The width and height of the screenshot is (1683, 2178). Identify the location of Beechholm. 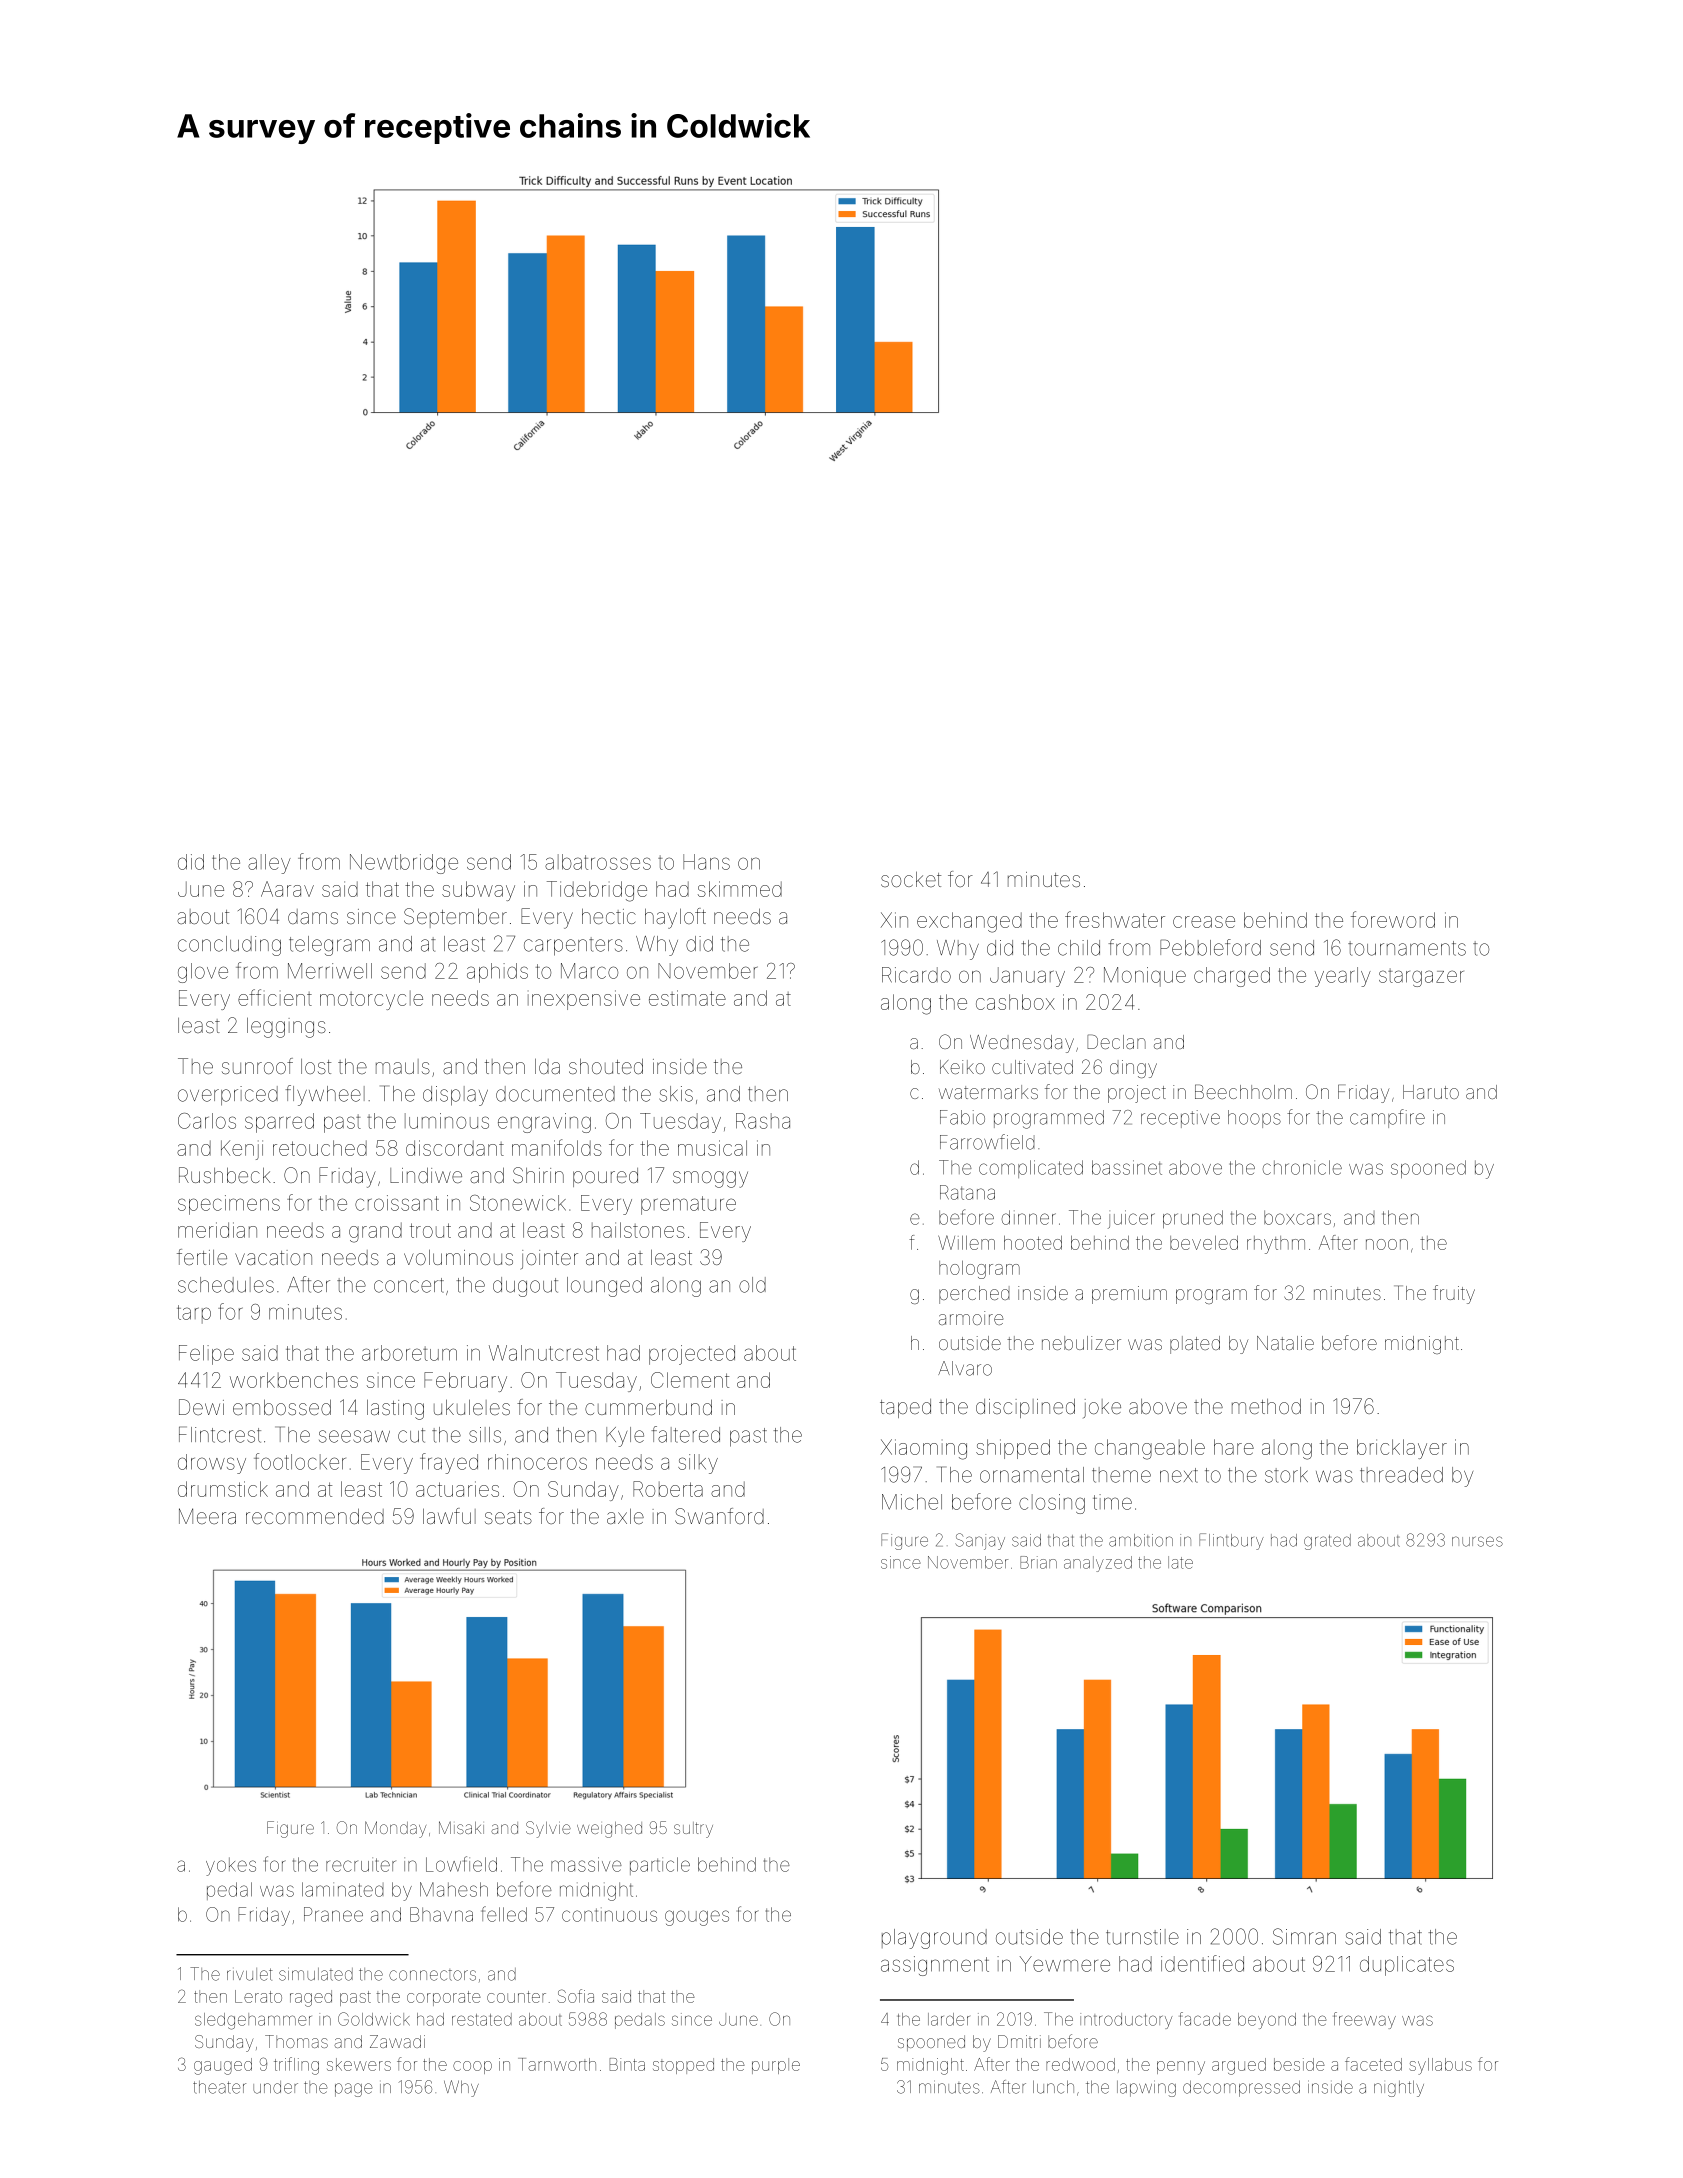
(1243, 1091).
